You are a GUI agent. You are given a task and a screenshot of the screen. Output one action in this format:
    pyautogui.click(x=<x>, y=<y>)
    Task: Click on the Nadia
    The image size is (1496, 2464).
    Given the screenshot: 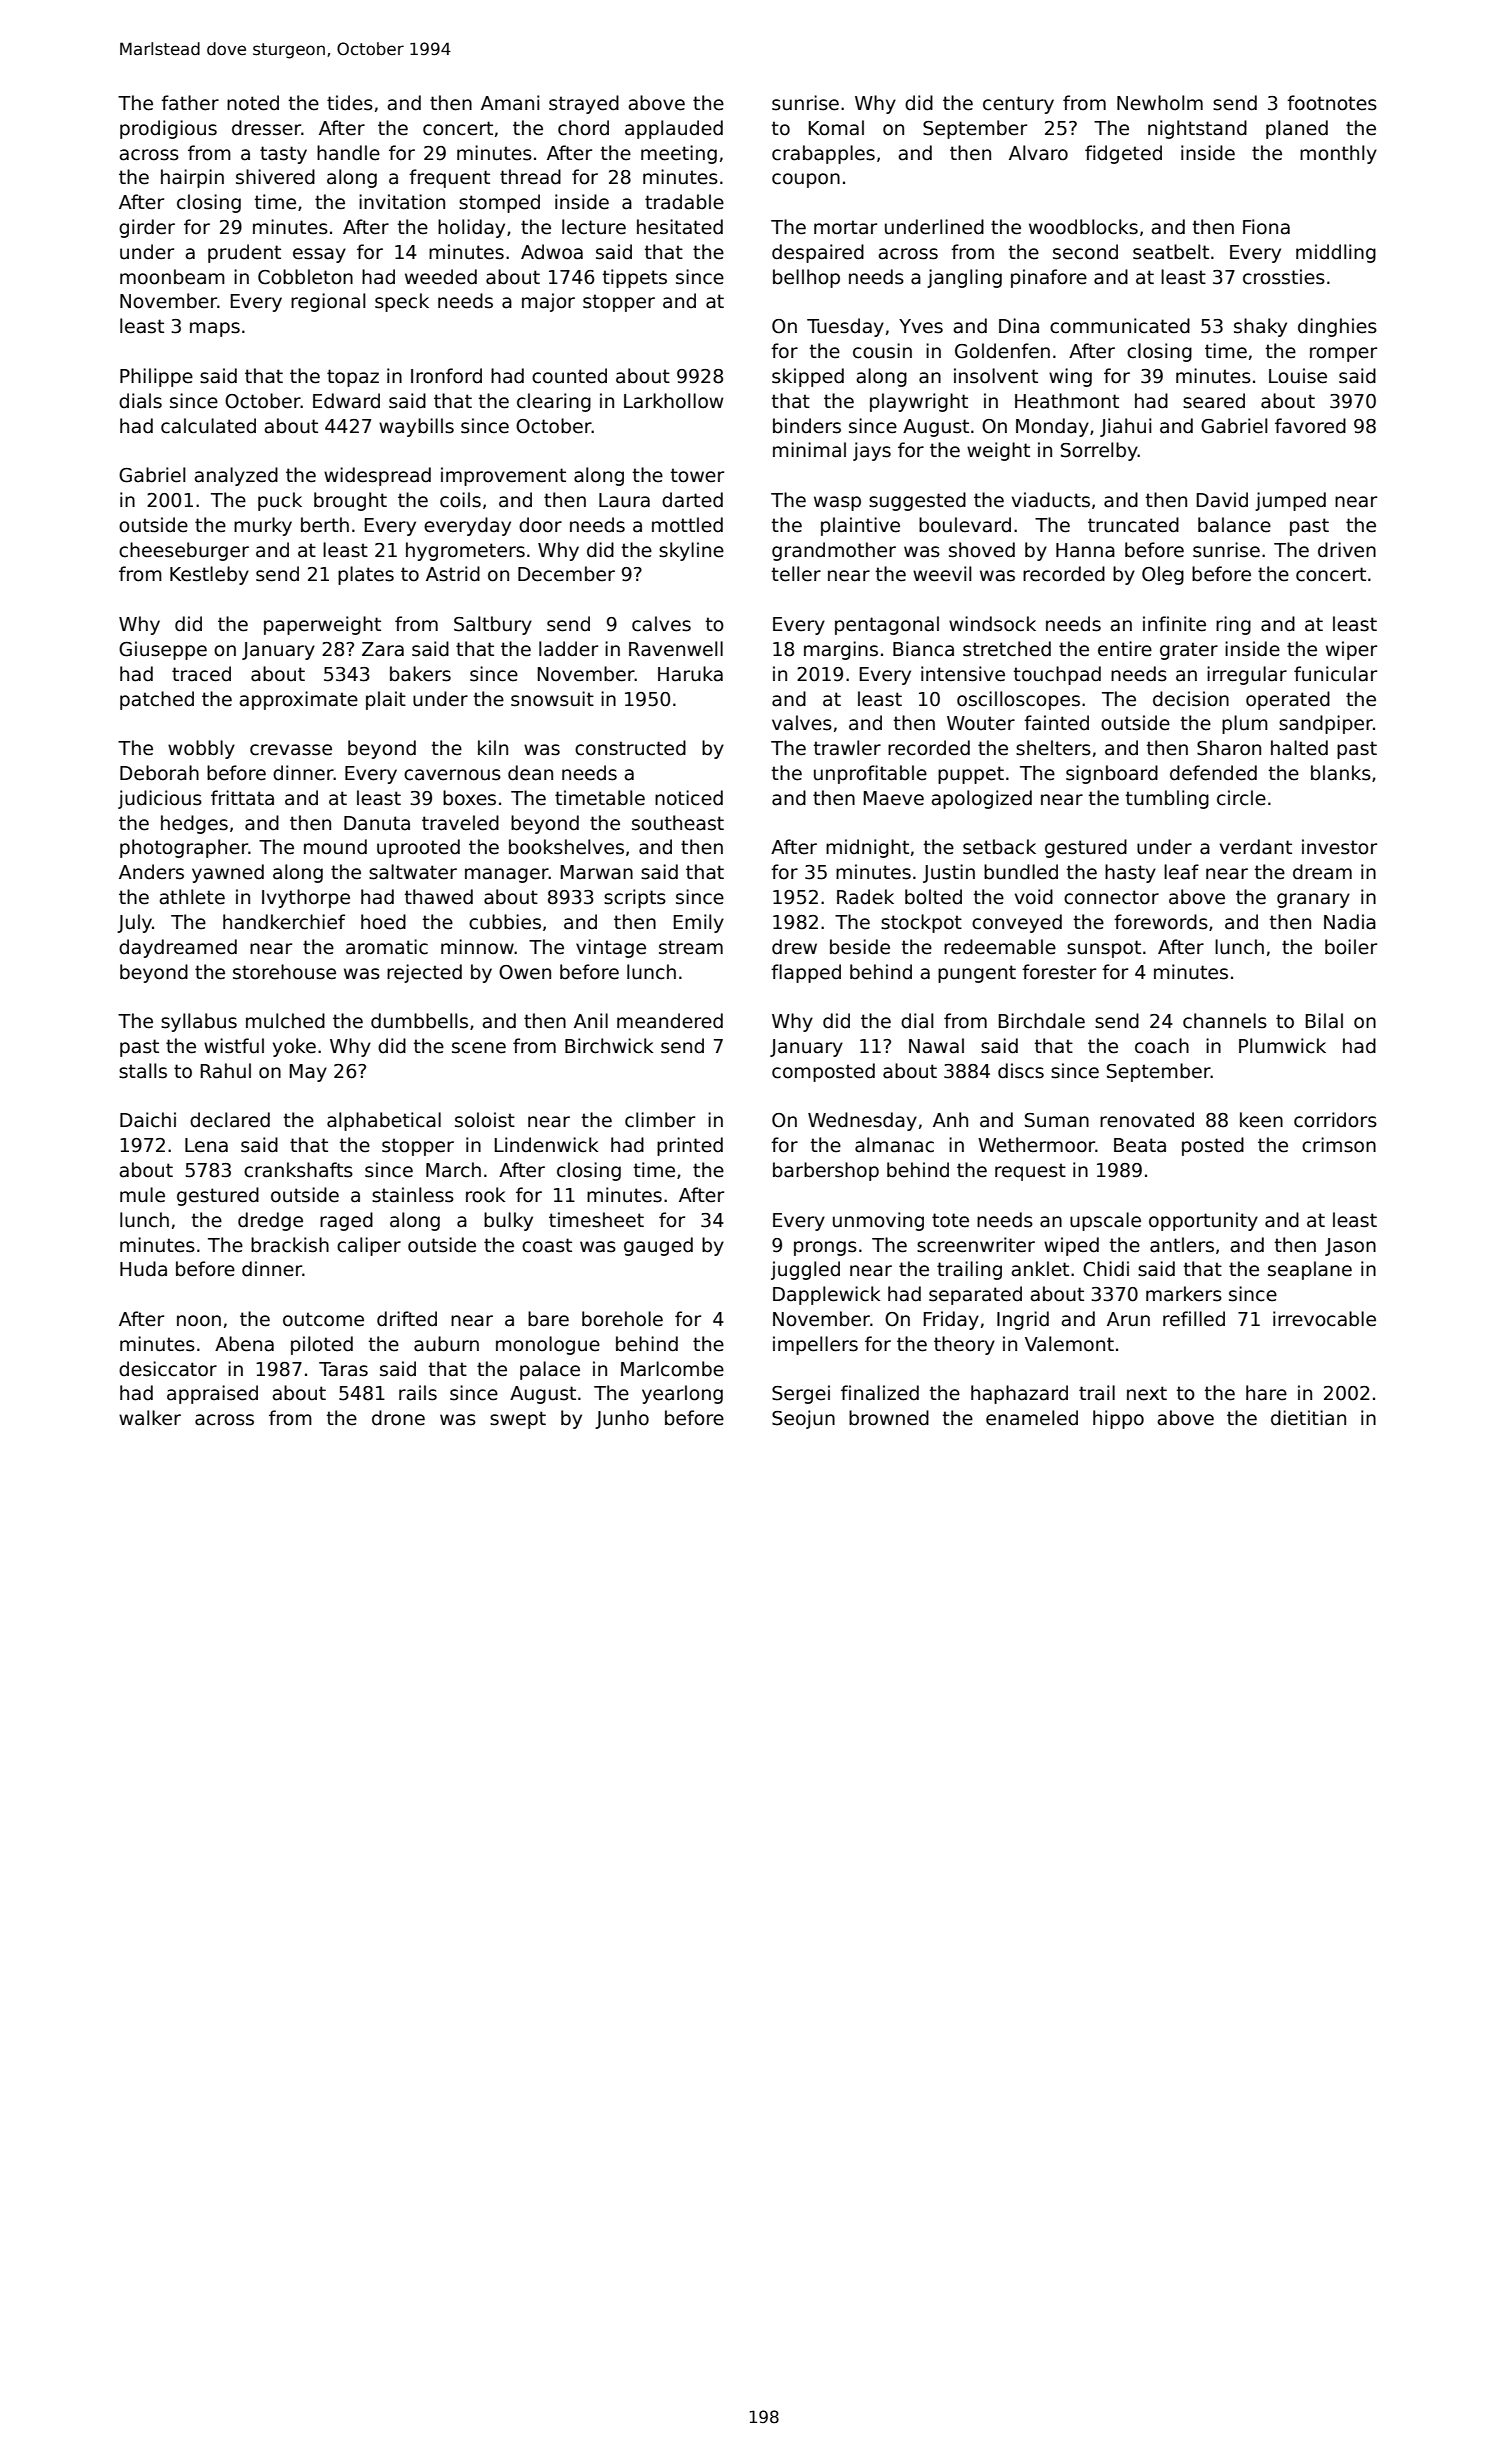 What is the action you would take?
    pyautogui.click(x=1350, y=922)
